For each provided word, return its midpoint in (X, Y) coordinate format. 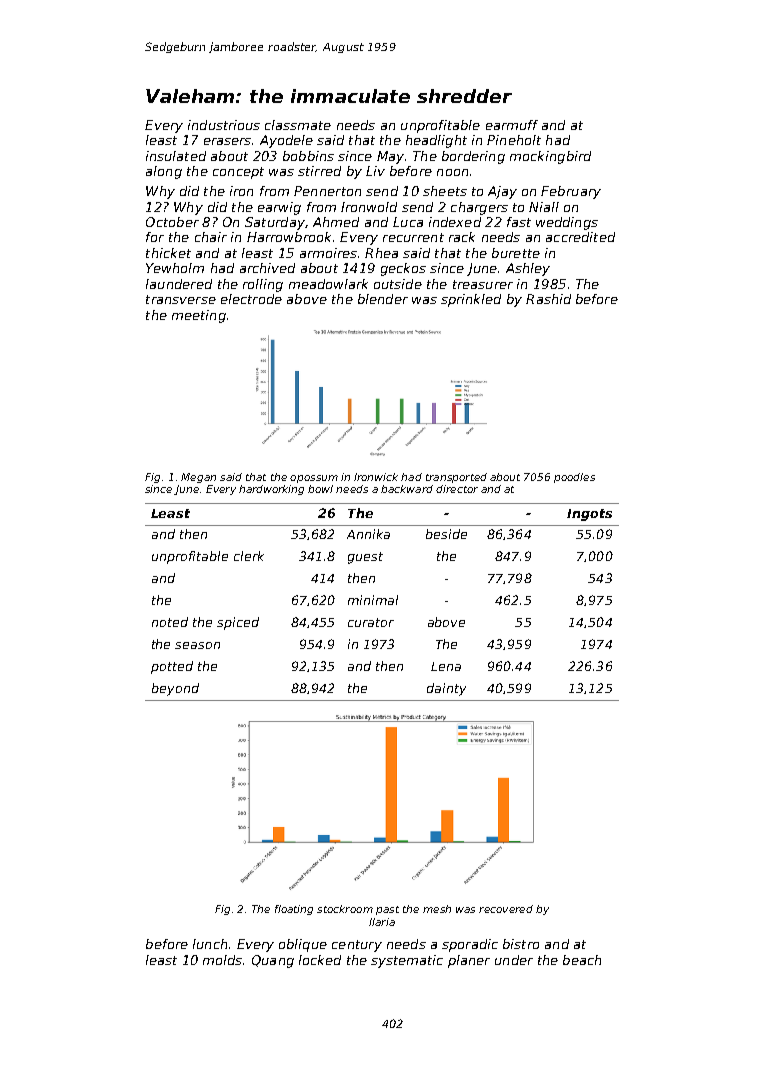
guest (365, 558)
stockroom (345, 909)
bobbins (308, 156)
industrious (224, 125)
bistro (521, 944)
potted (172, 667)
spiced (238, 623)
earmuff (512, 125)
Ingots (589, 515)
